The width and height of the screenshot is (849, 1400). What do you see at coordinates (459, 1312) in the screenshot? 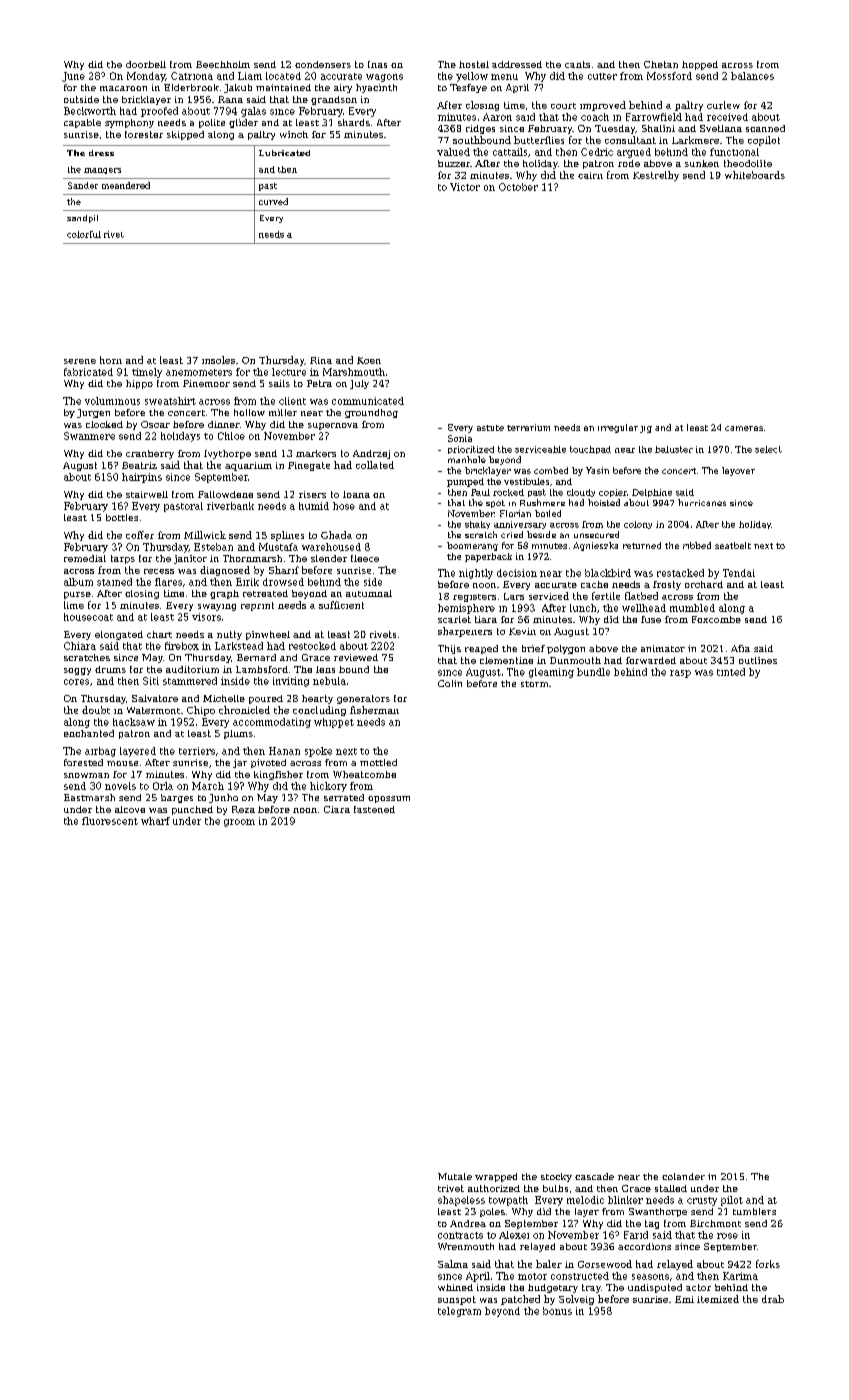
I see `telegram` at bounding box center [459, 1312].
